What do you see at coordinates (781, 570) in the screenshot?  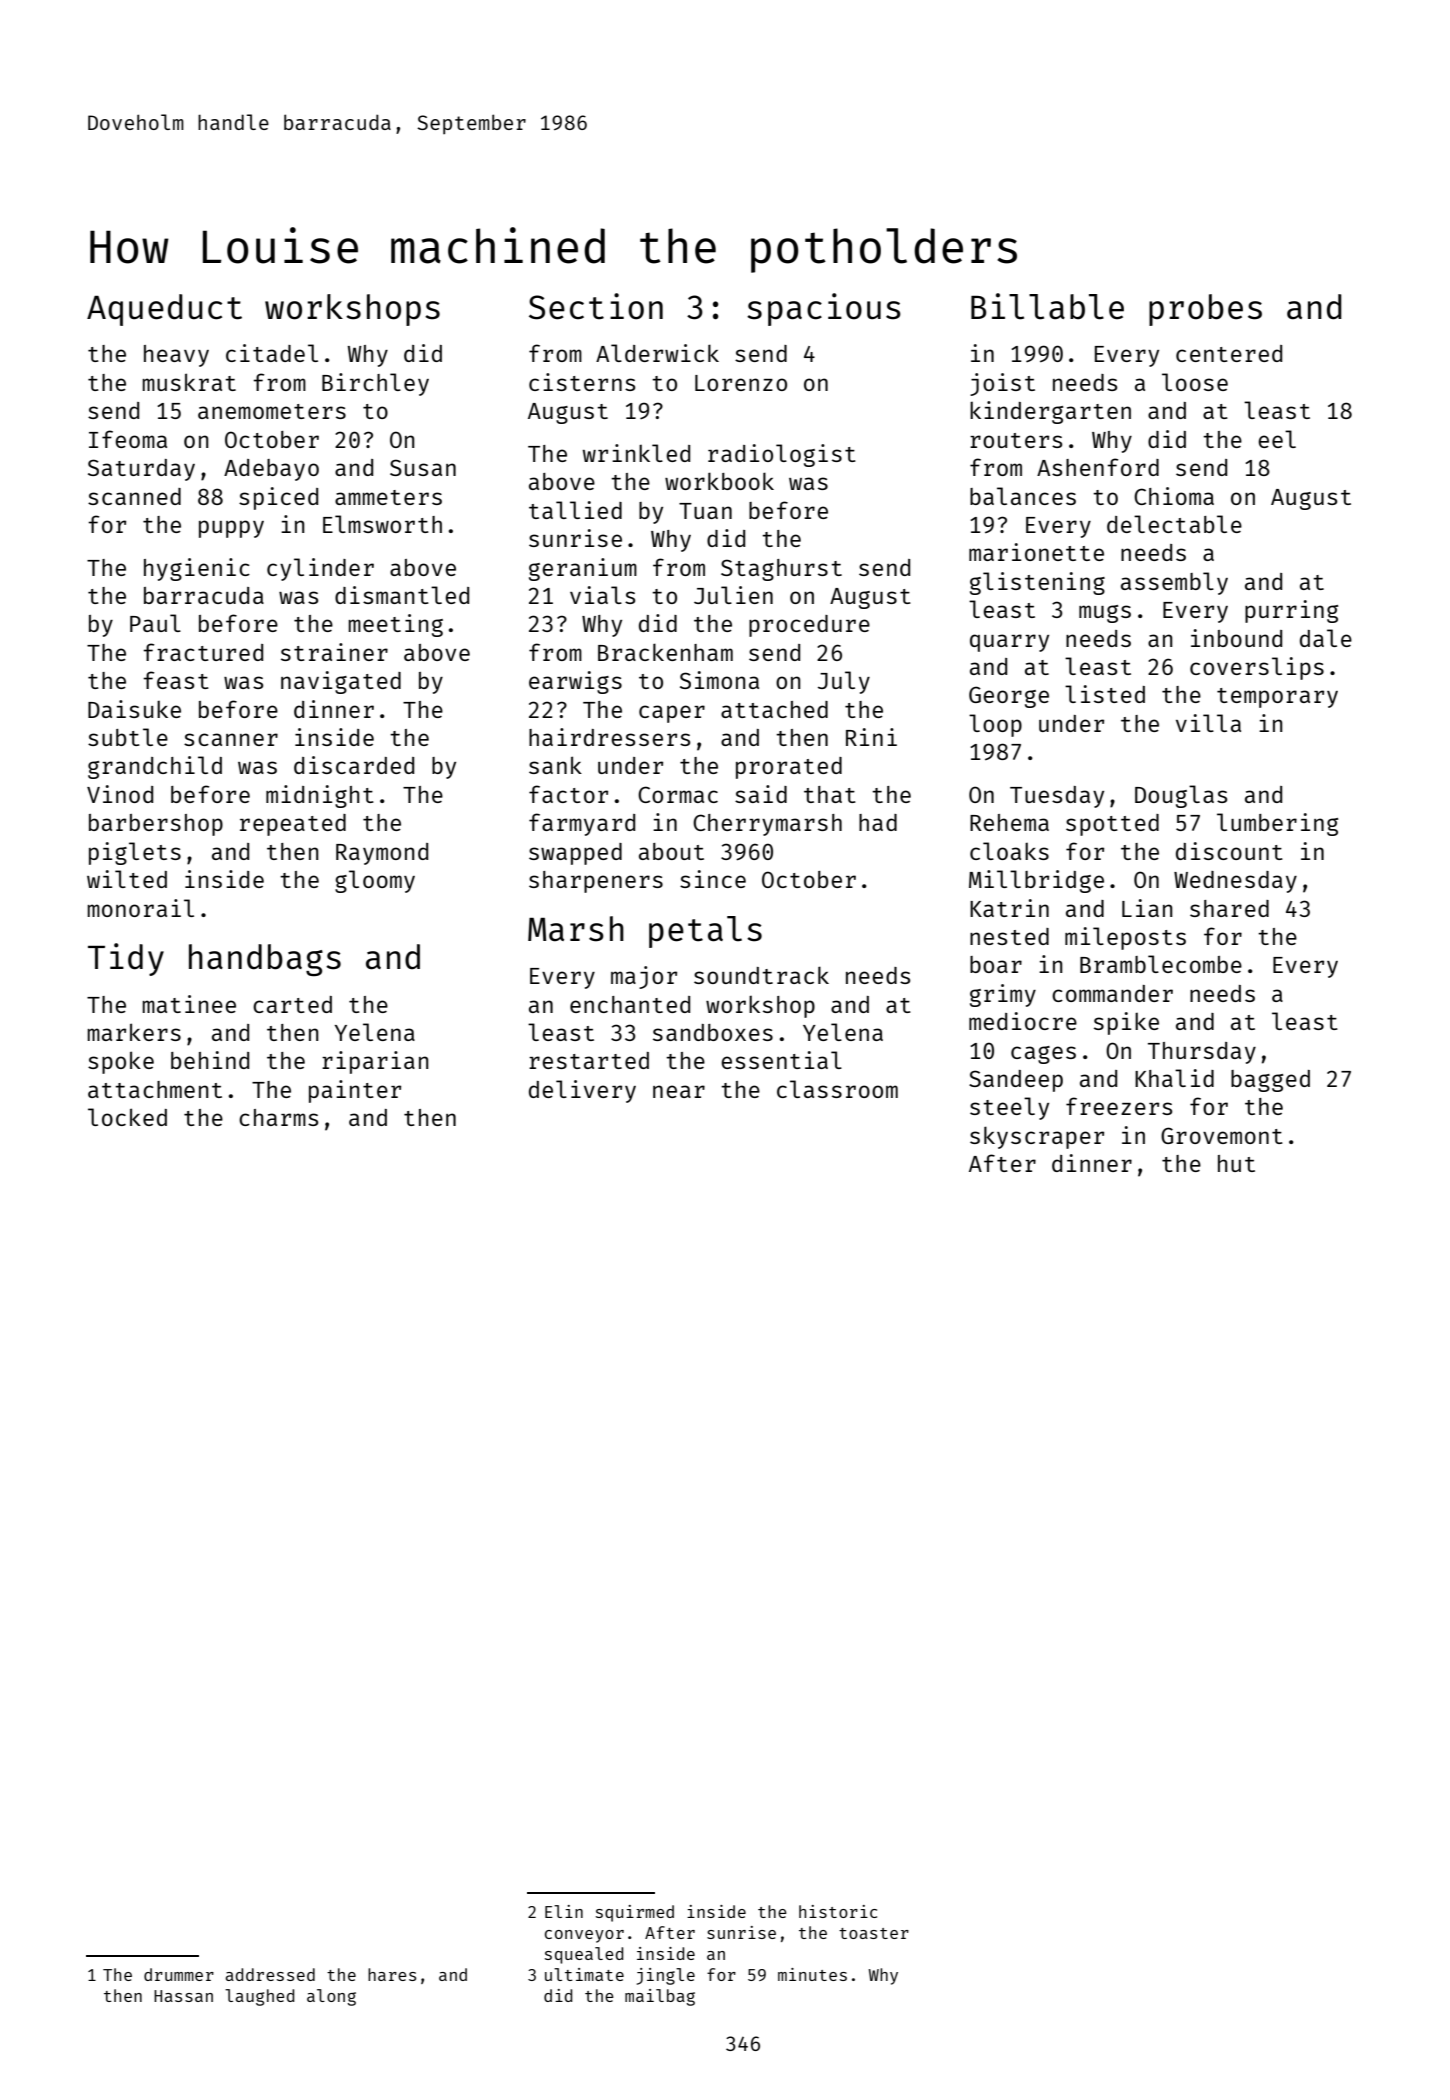 I see `Staghurst` at bounding box center [781, 570].
